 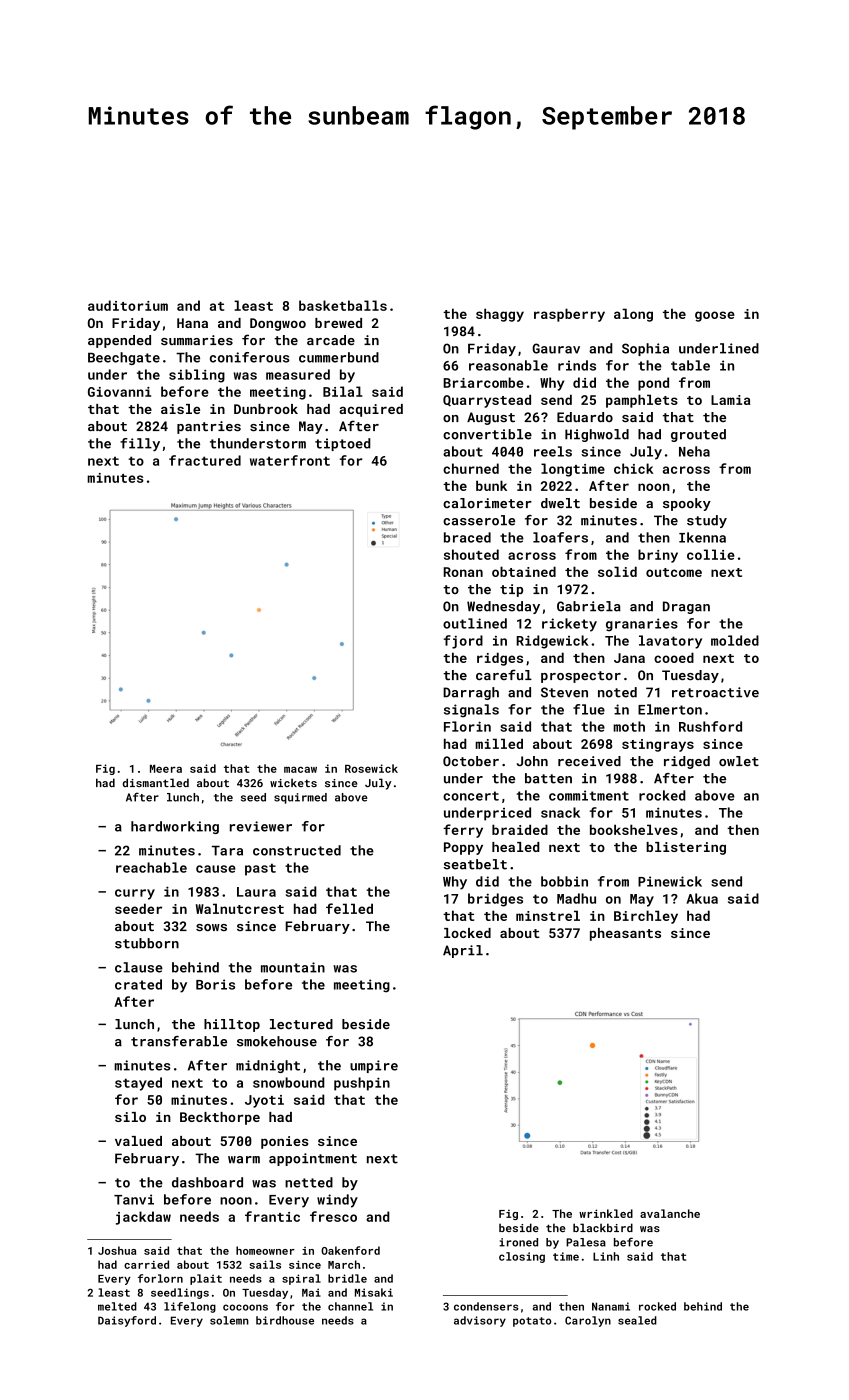 What do you see at coordinates (128, 305) in the screenshot?
I see `auditorium` at bounding box center [128, 305].
